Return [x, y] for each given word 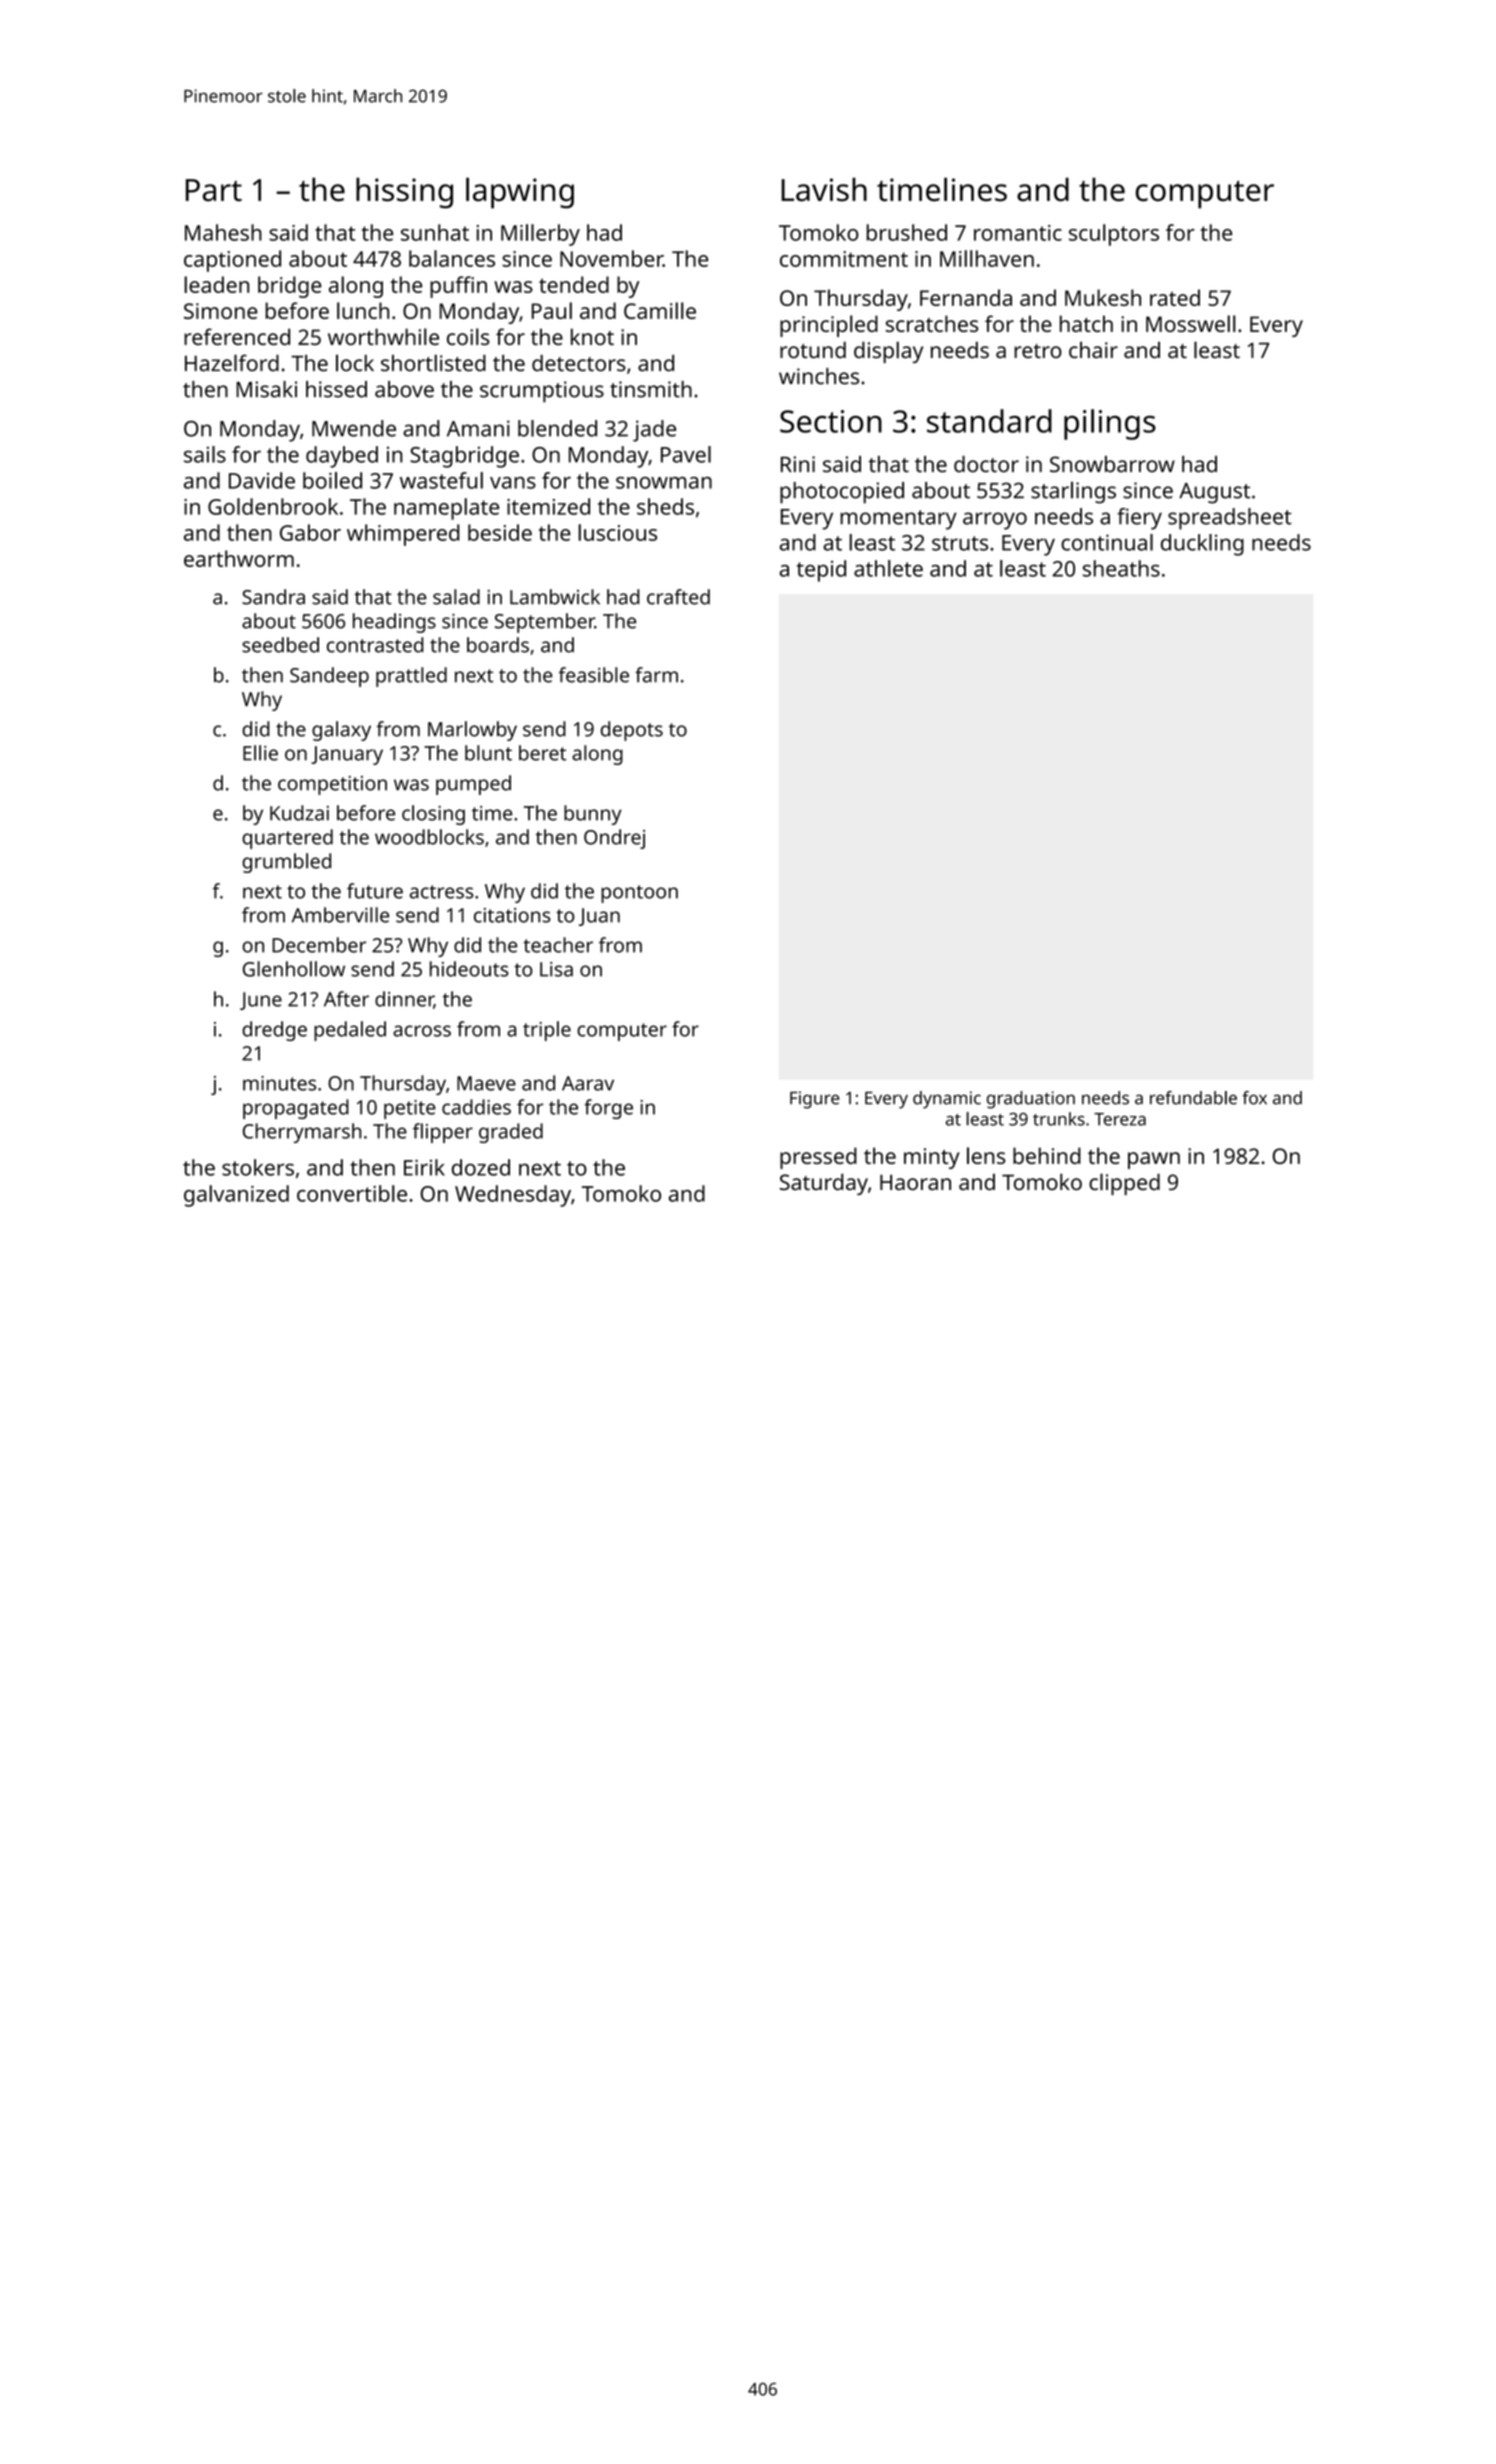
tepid [821, 571]
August [1214, 493]
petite [410, 1109]
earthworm [239, 558]
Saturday [824, 1184]
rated [1175, 297]
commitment [844, 259]
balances [452, 258]
